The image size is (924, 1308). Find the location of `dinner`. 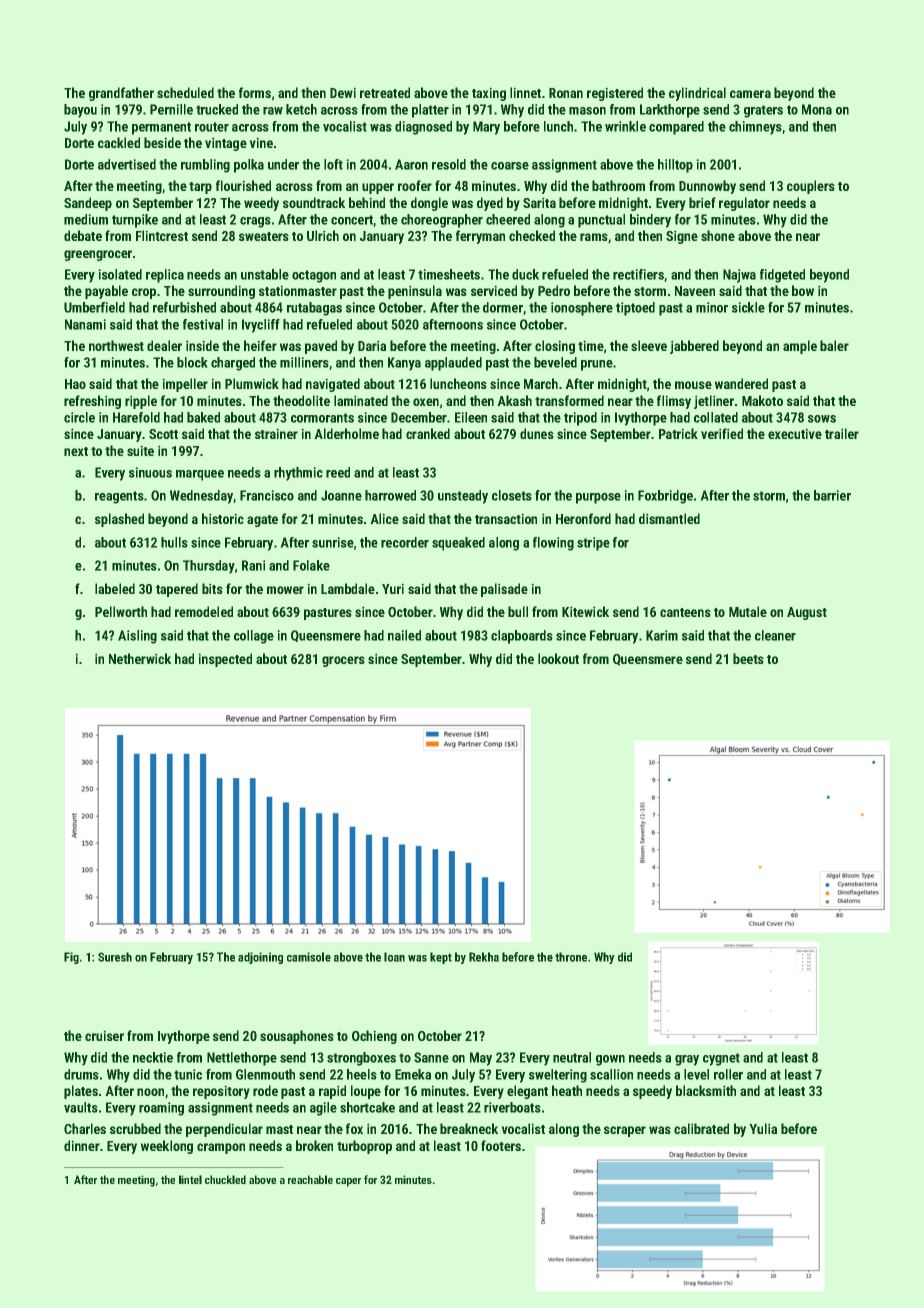

dinner is located at coordinates (82, 1145).
